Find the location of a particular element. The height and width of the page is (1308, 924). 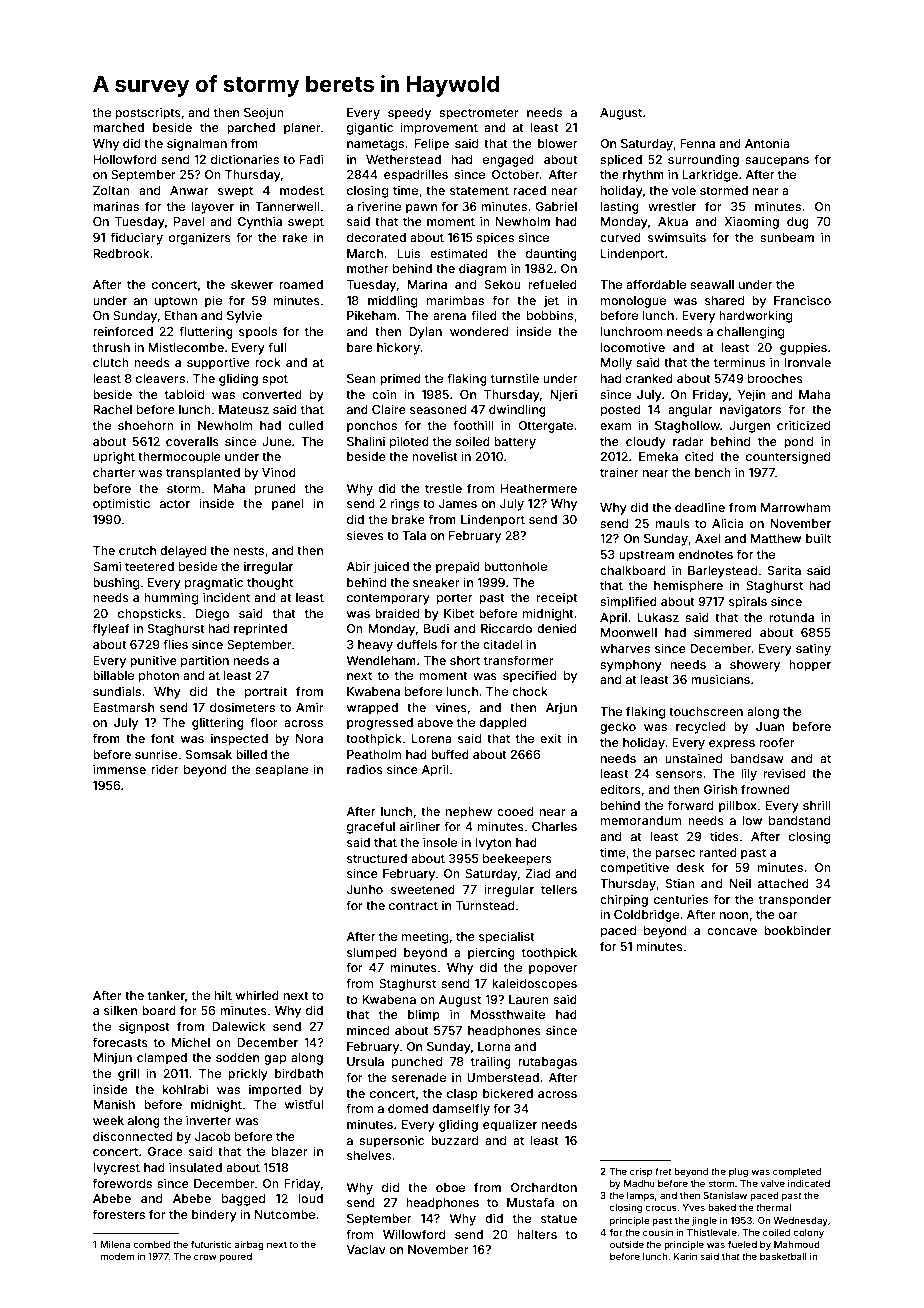

crow is located at coordinates (205, 1257).
